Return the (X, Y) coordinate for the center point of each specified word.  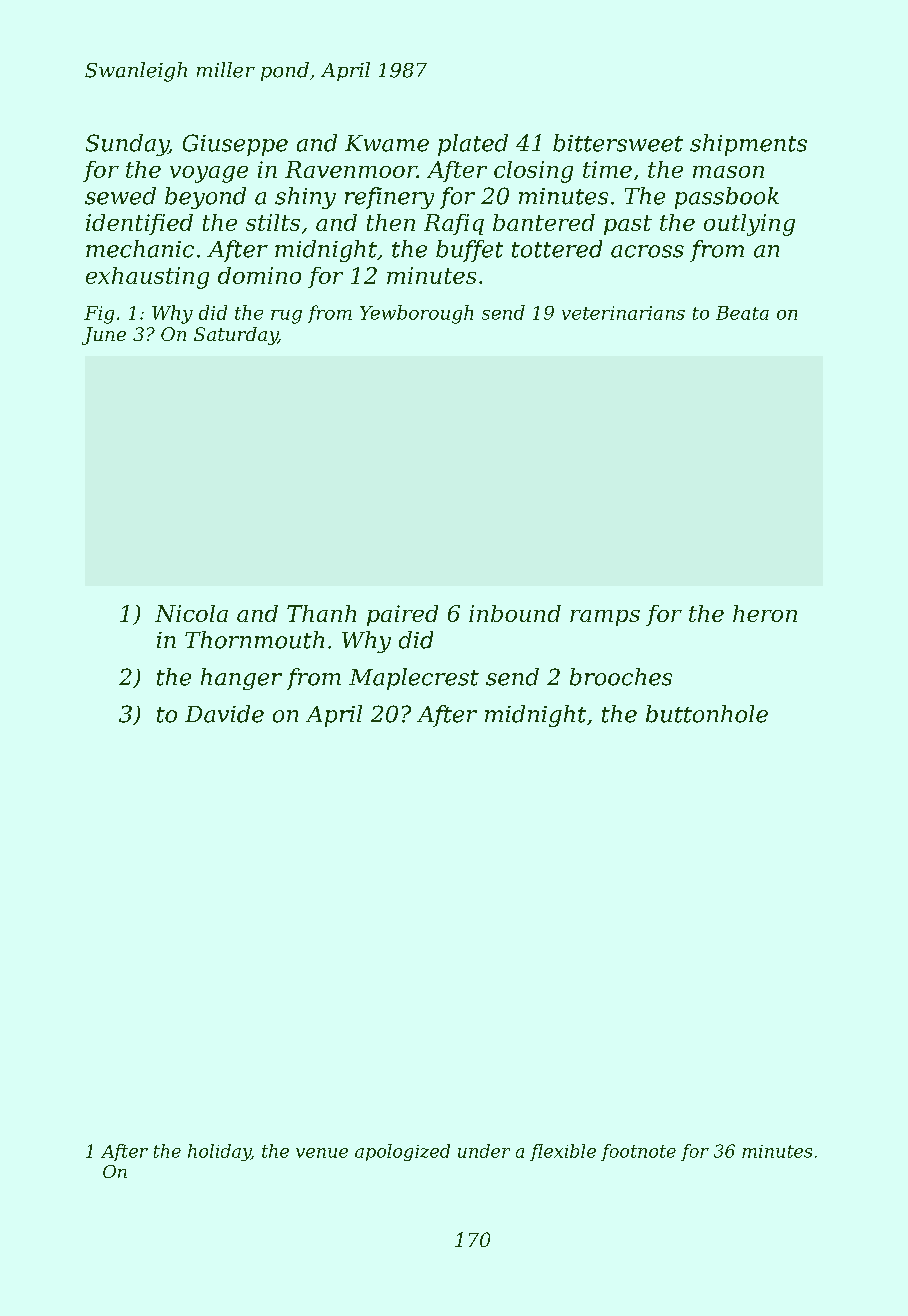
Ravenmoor (351, 169)
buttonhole (707, 714)
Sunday (127, 145)
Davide (224, 714)
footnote (638, 1152)
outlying (749, 225)
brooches (621, 677)
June (104, 336)
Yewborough (416, 314)
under (484, 1151)
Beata (742, 313)
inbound (515, 613)
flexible (563, 1152)
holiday (219, 1152)
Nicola (191, 613)
